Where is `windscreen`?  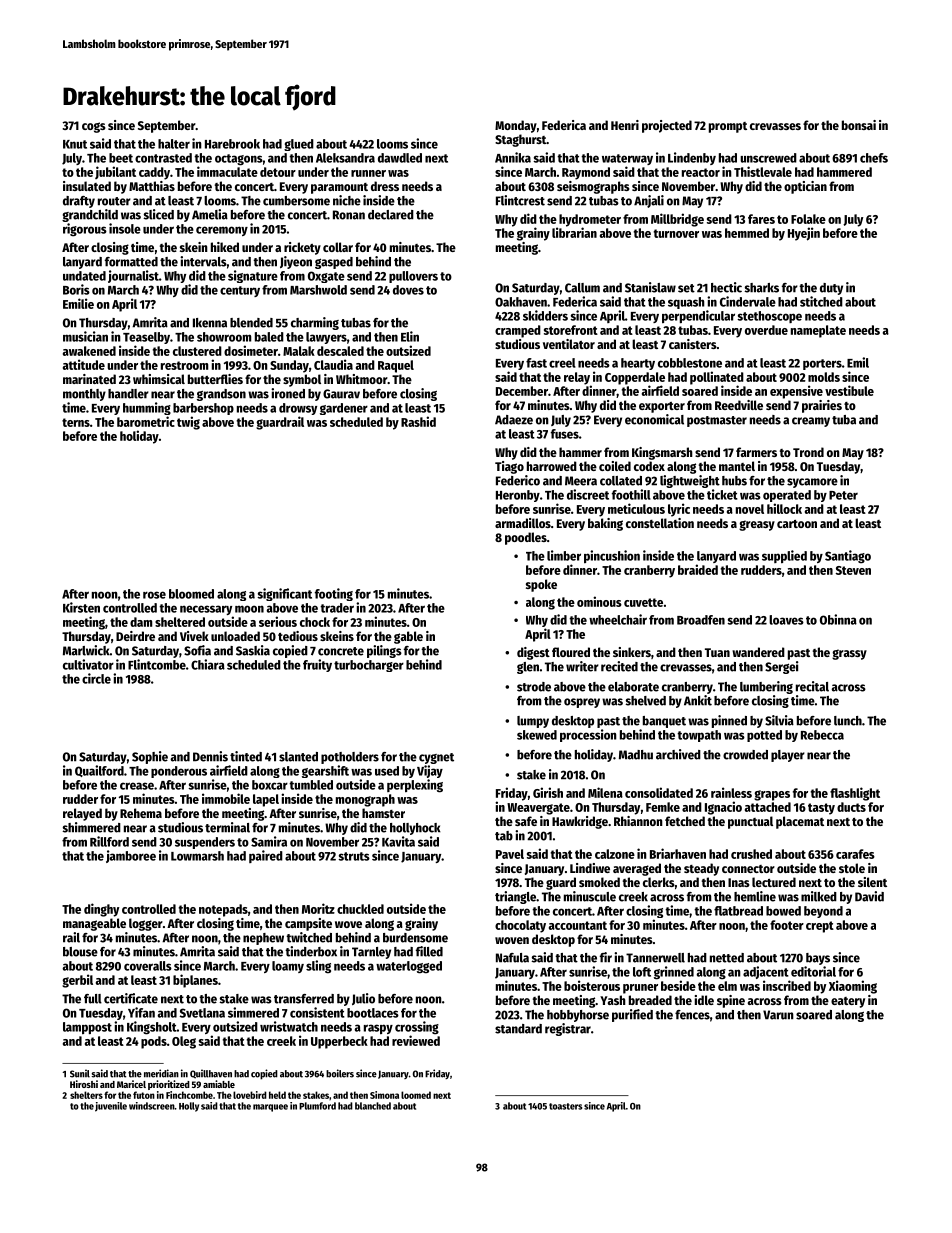 windscreen is located at coordinates (152, 1106).
